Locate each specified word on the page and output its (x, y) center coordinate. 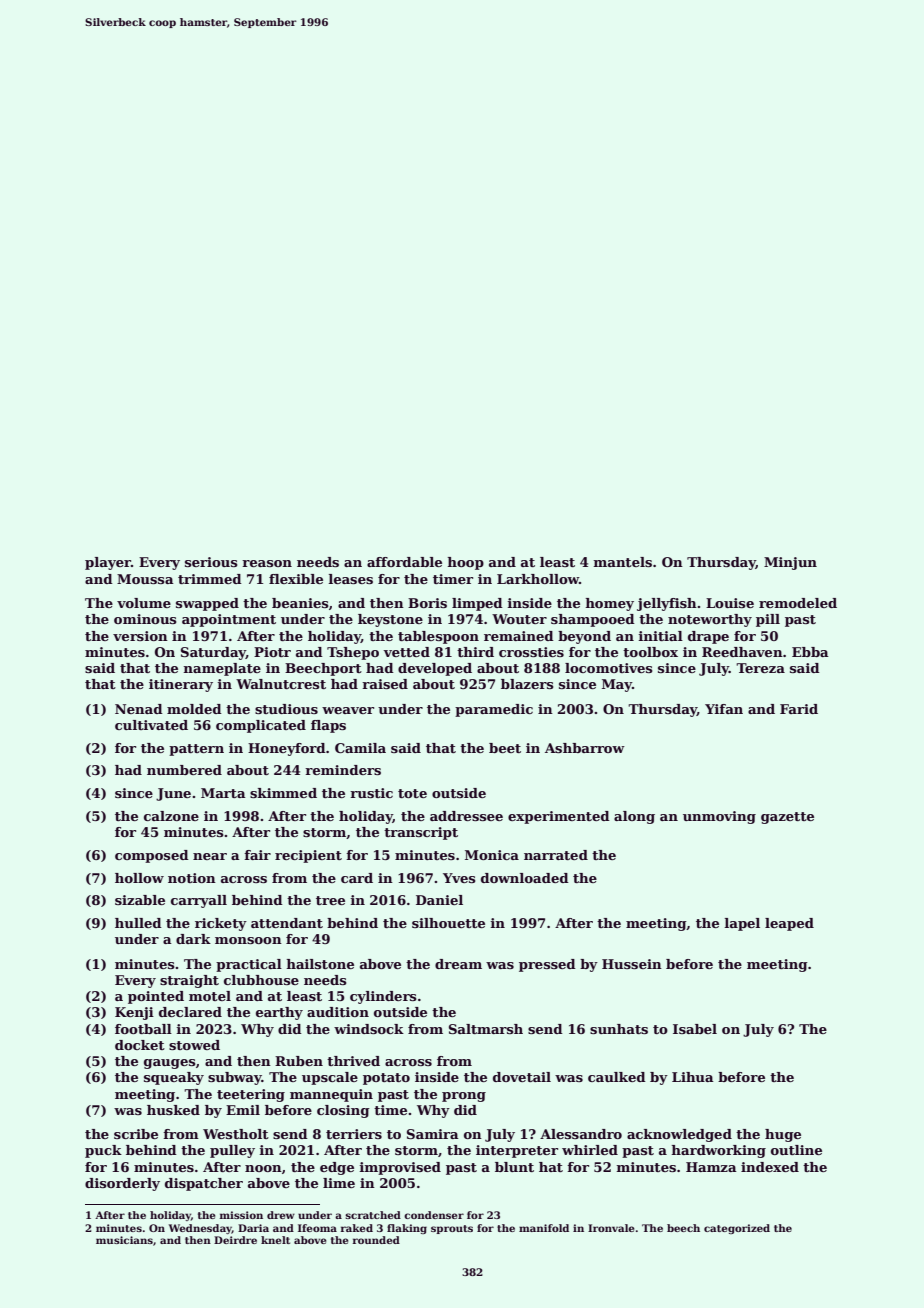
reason (267, 563)
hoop (466, 563)
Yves (459, 878)
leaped (789, 924)
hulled (138, 923)
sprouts (452, 1229)
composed (152, 856)
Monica (492, 855)
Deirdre (235, 1240)
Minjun (790, 563)
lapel (742, 924)
